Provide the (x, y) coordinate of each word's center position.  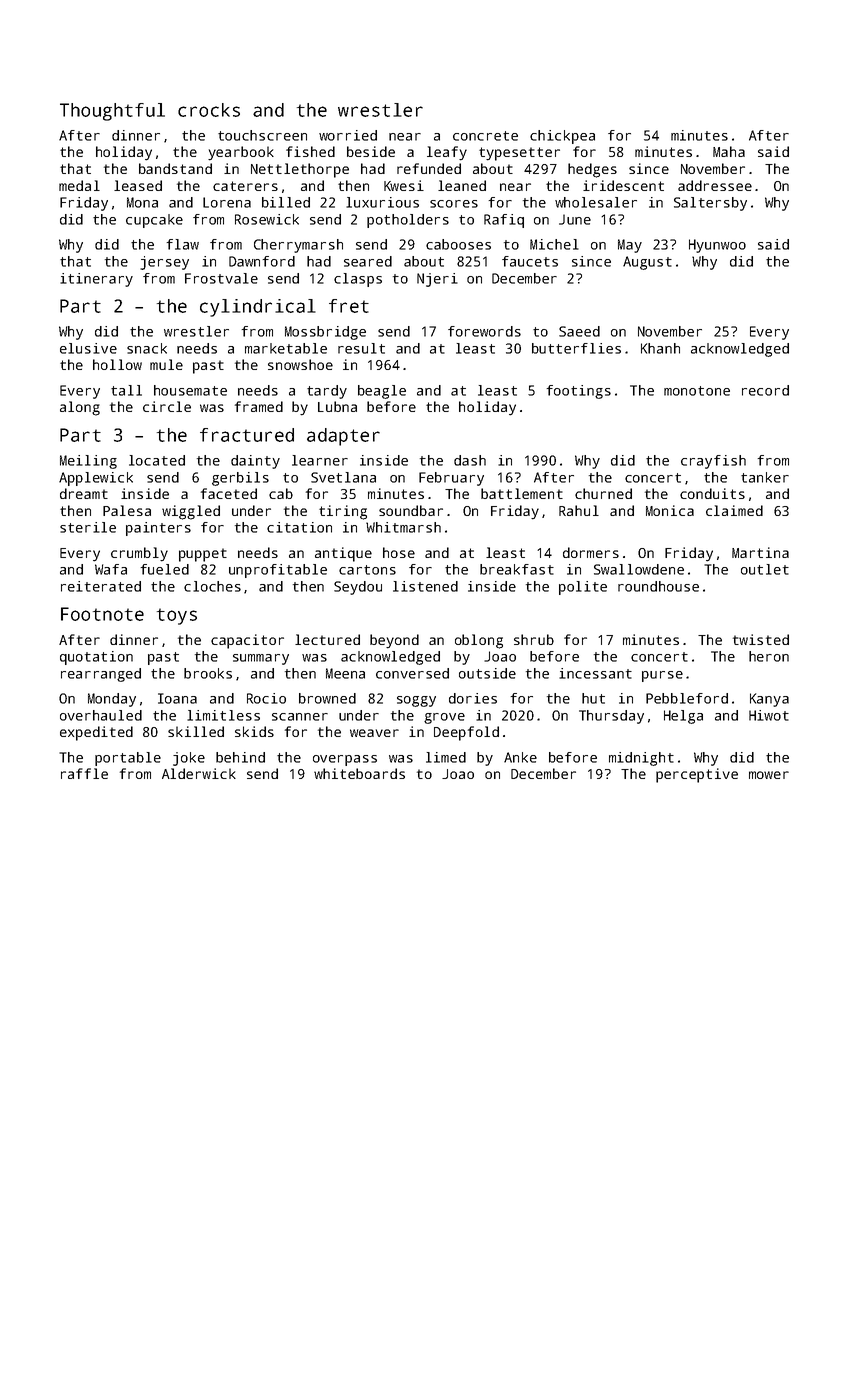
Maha (729, 151)
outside (487, 673)
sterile (88, 527)
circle (167, 406)
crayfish (713, 462)
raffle (84, 773)
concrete (485, 136)
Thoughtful (112, 112)
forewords (484, 331)
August (647, 263)
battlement (522, 493)
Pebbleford (687, 698)
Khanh (660, 348)
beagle (382, 392)
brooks (208, 673)
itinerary (96, 280)
